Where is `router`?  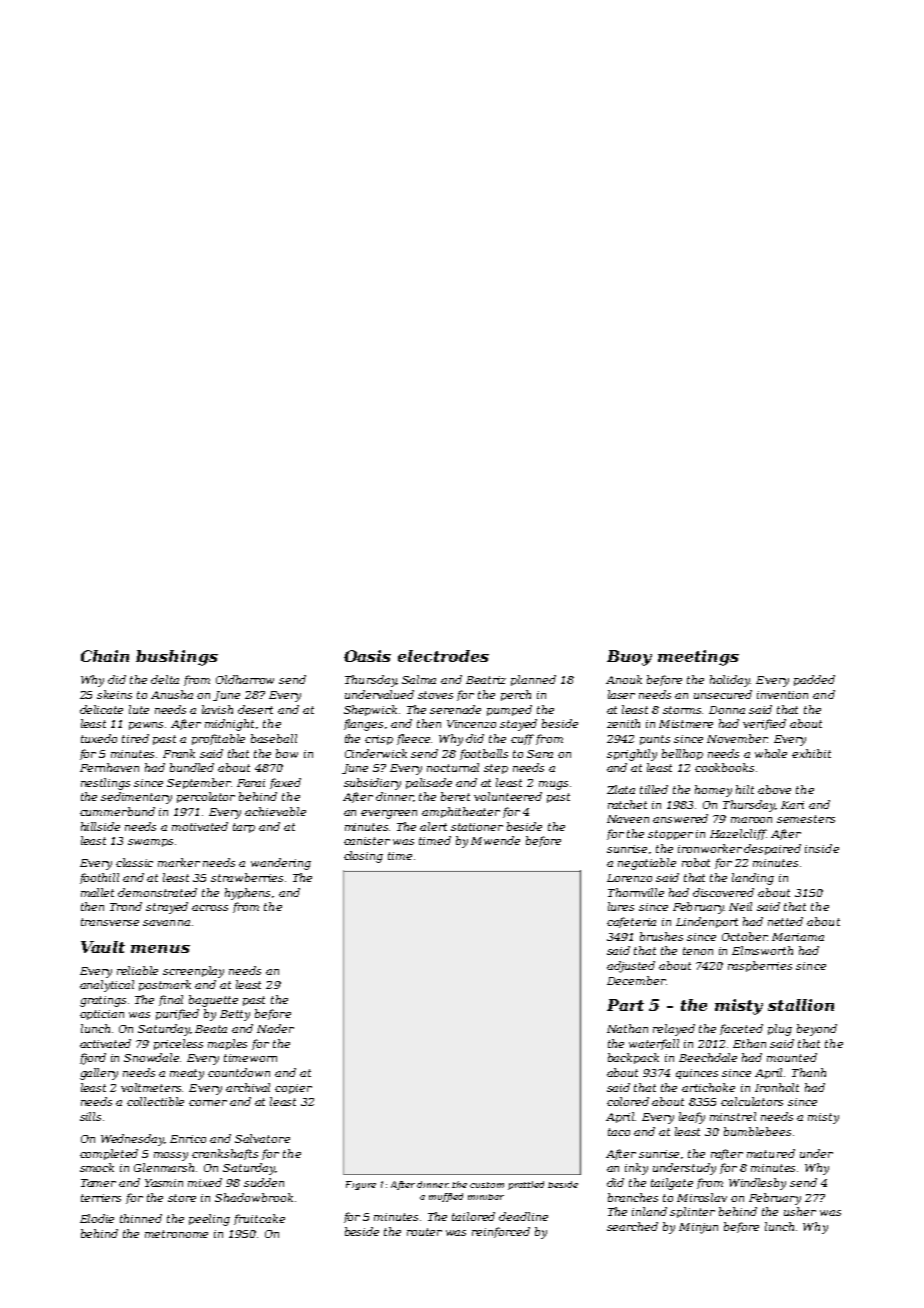
router is located at coordinates (424, 1232).
